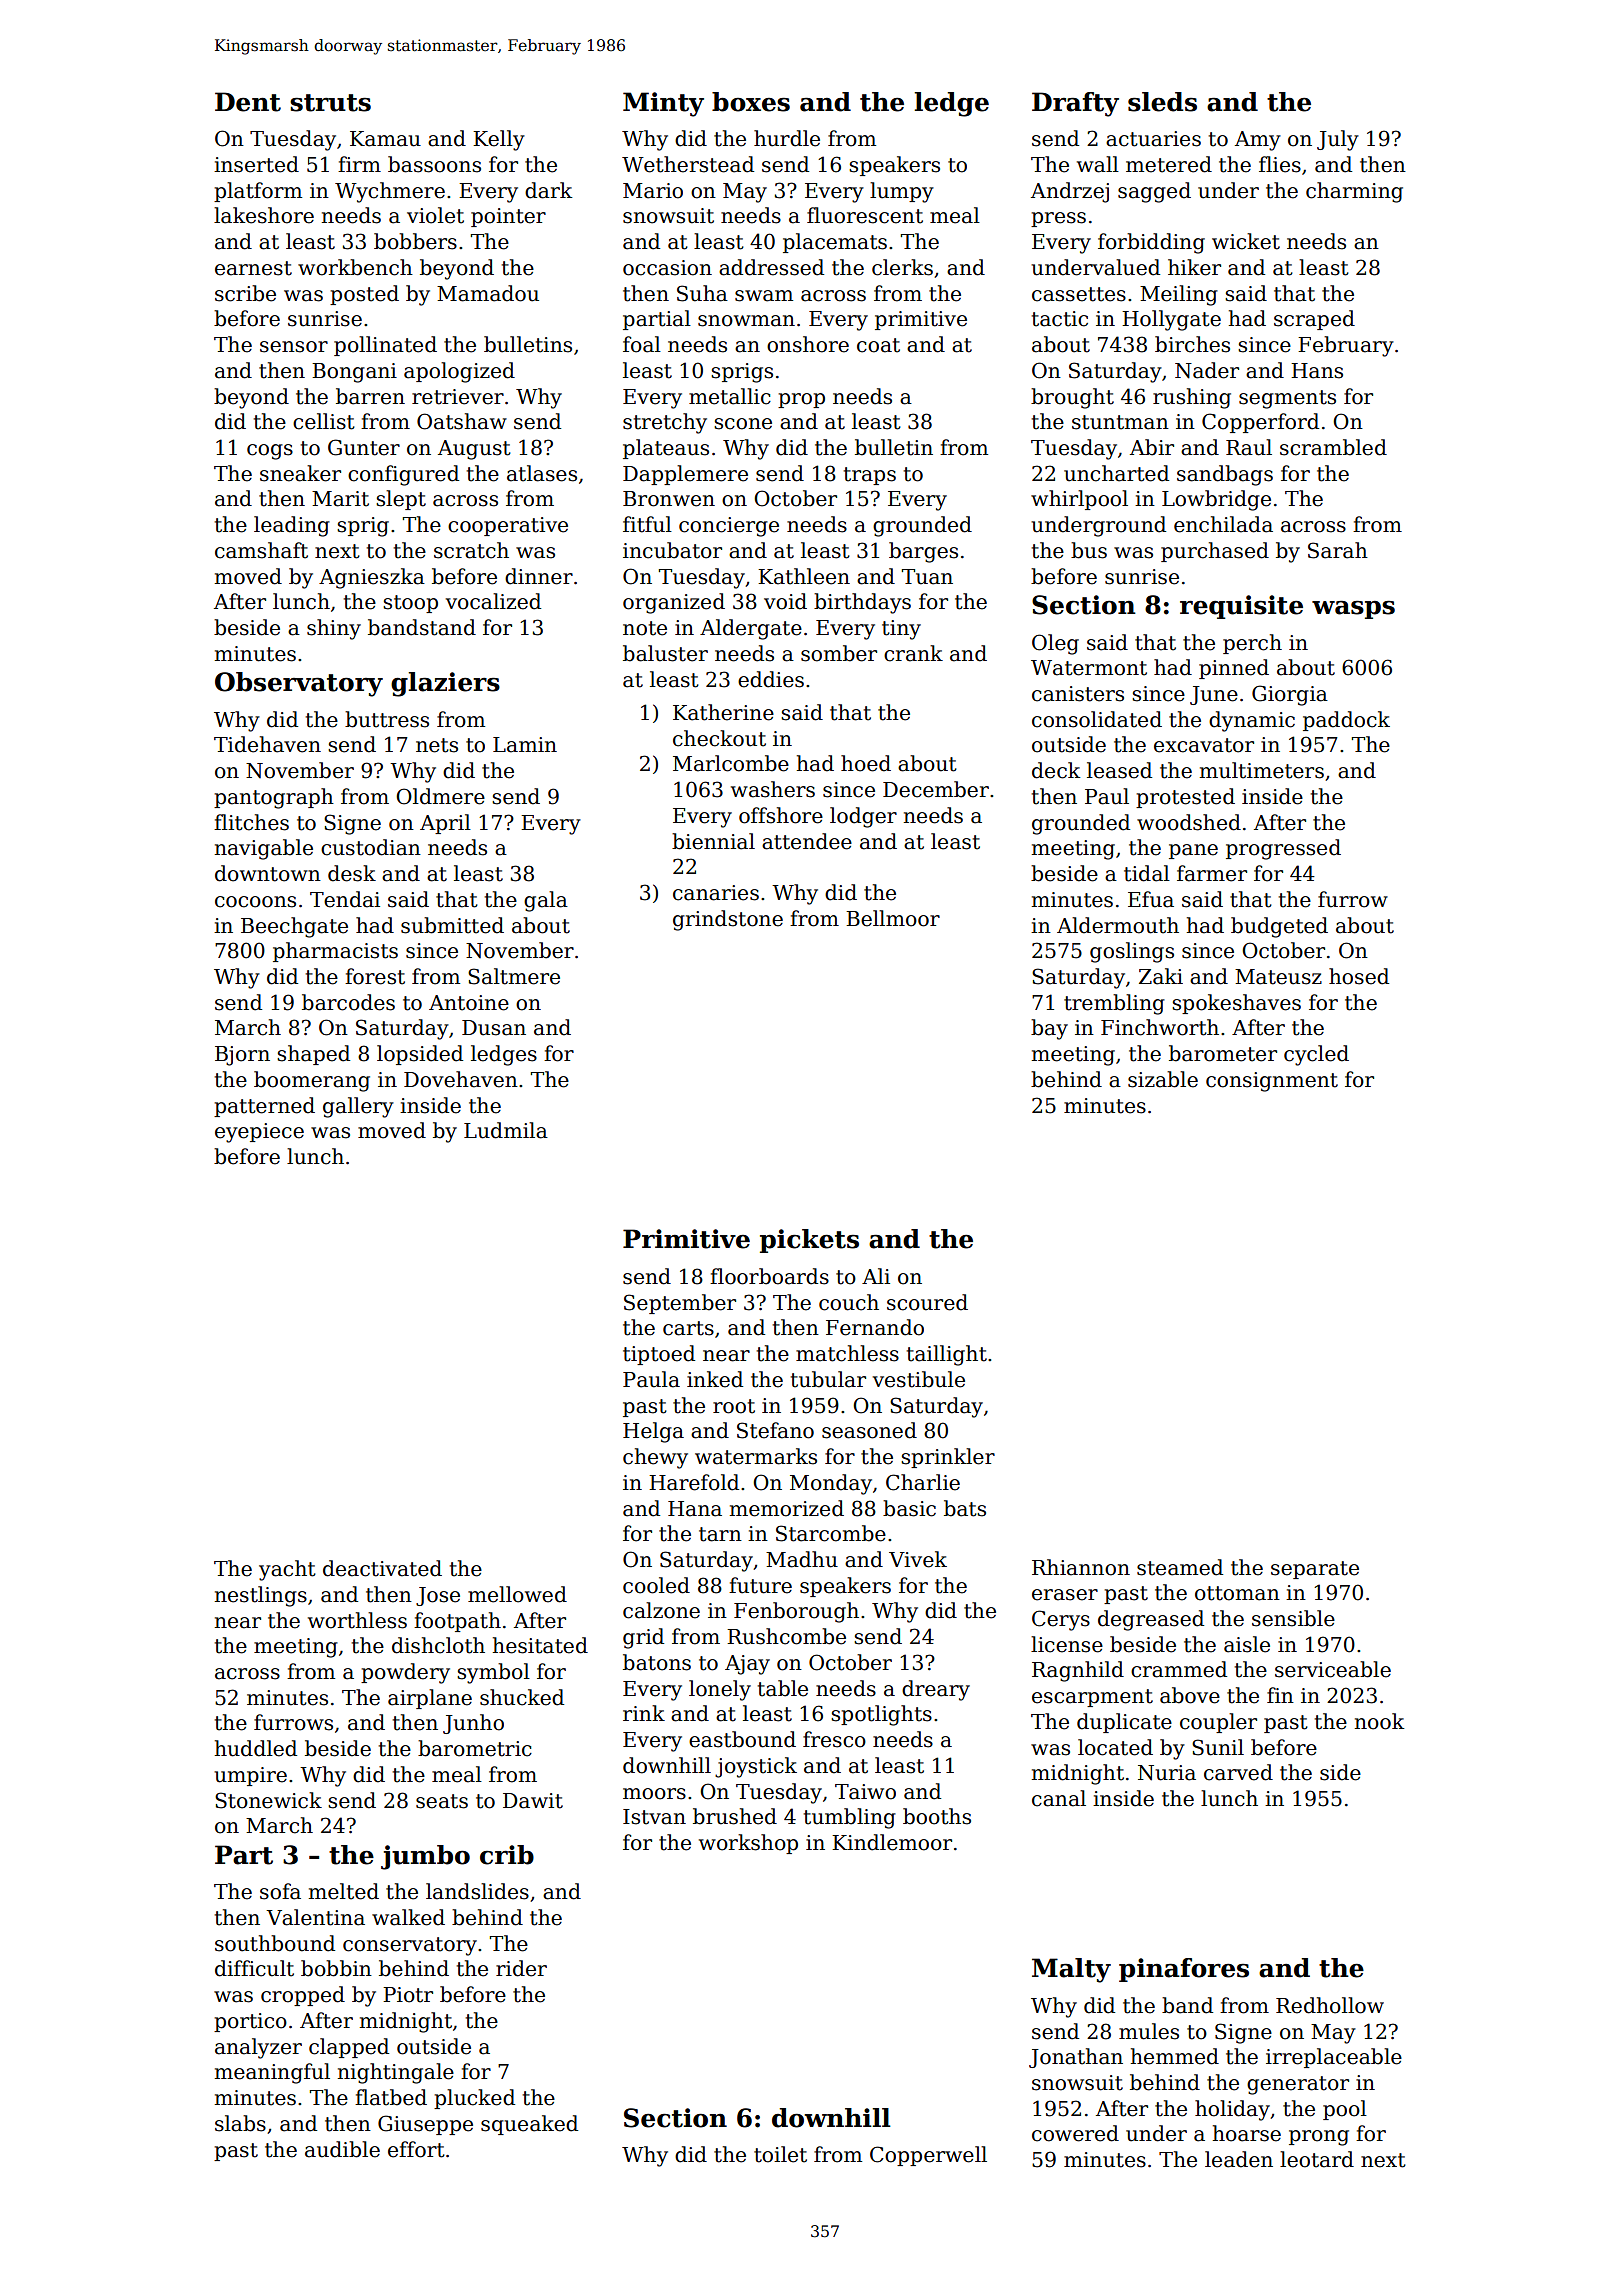 This screenshot has width=1620, height=2292. I want to click on tubular, so click(828, 1379).
